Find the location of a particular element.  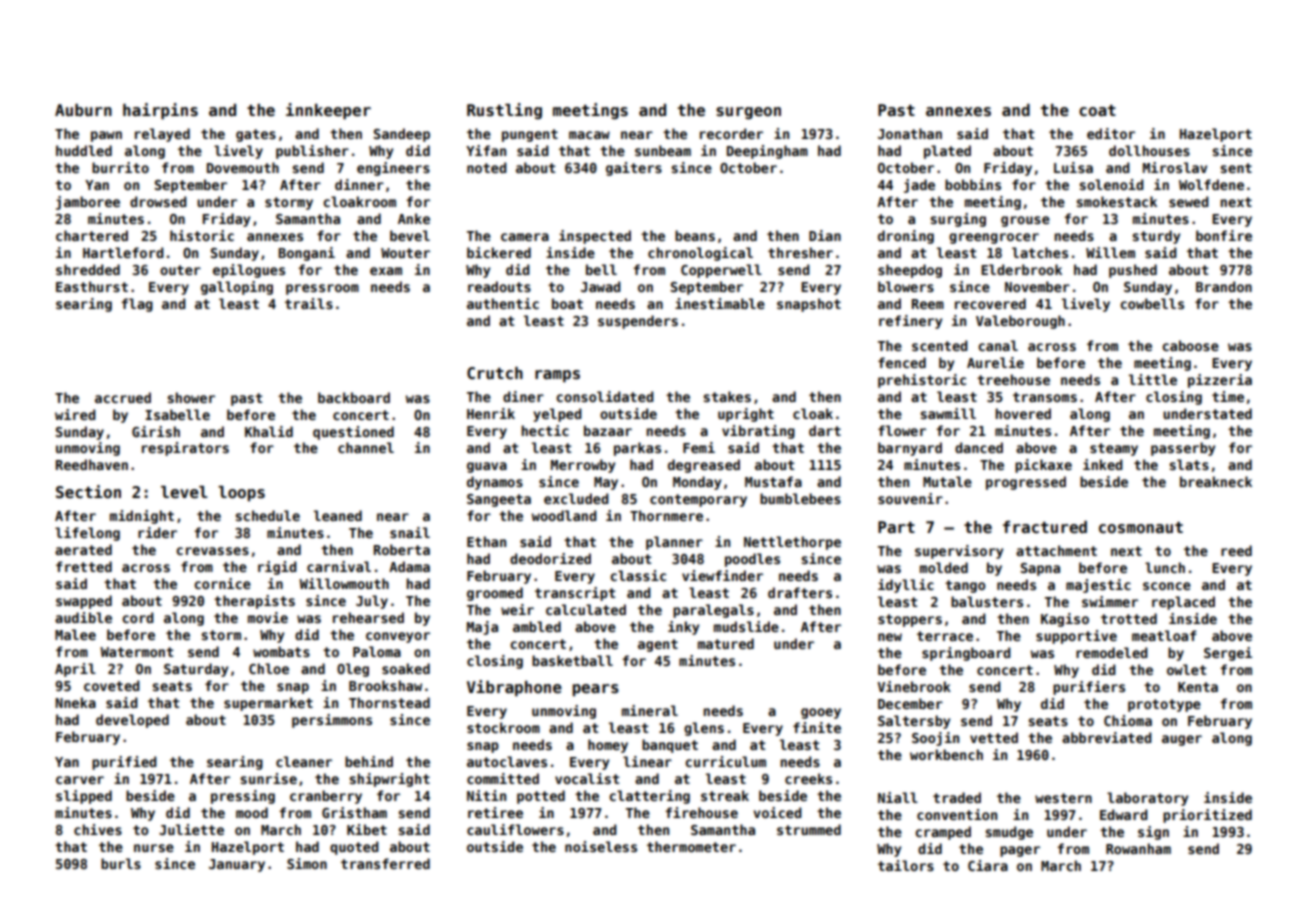

exam is located at coordinates (386, 271).
